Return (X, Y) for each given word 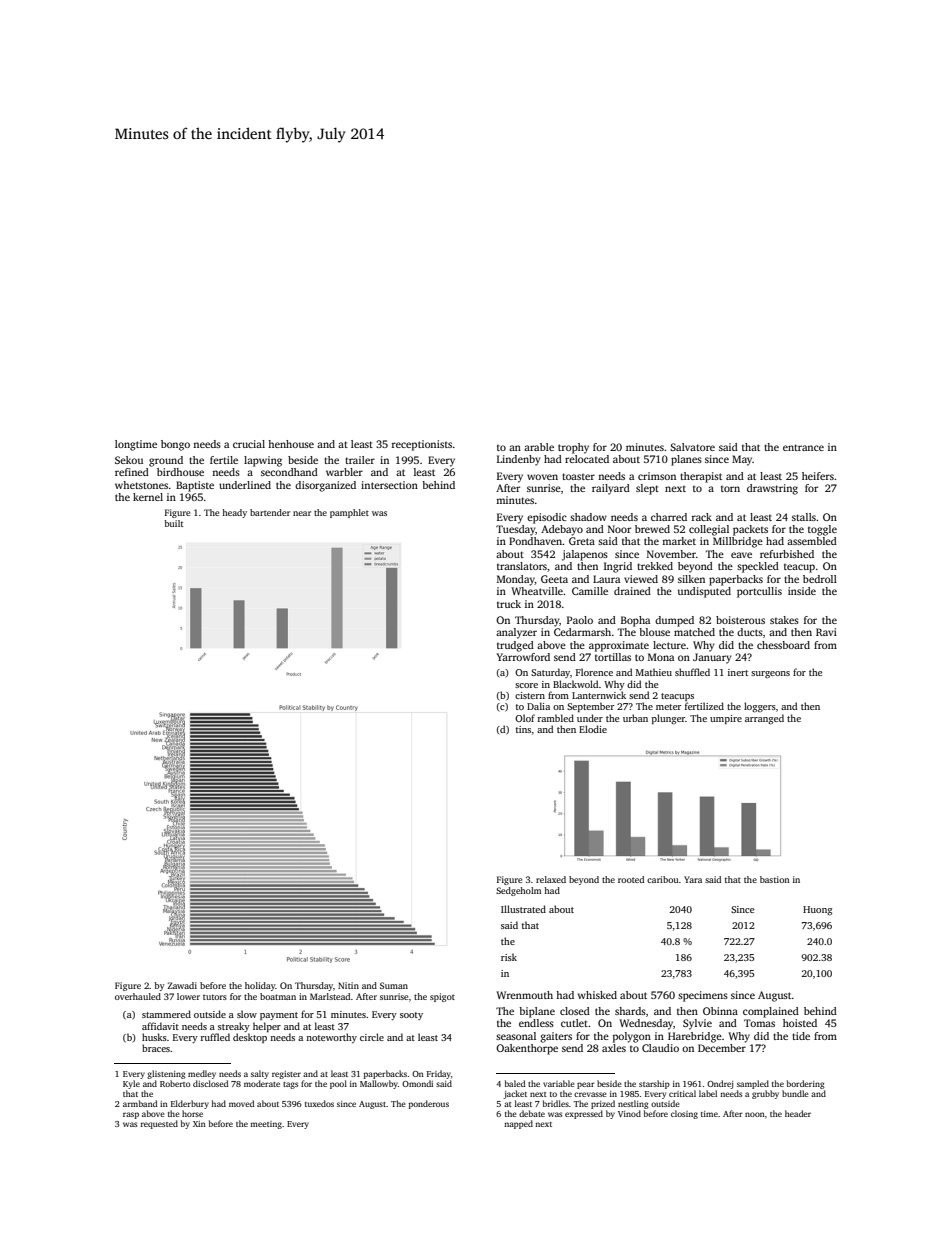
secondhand (289, 472)
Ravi (826, 632)
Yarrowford (523, 657)
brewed (652, 529)
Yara (693, 879)
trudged (515, 646)
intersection (389, 485)
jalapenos (585, 555)
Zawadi (182, 985)
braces (156, 1048)
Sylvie (697, 1024)
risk (509, 957)
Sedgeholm (518, 891)
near (302, 513)
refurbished (787, 554)
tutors (215, 997)
